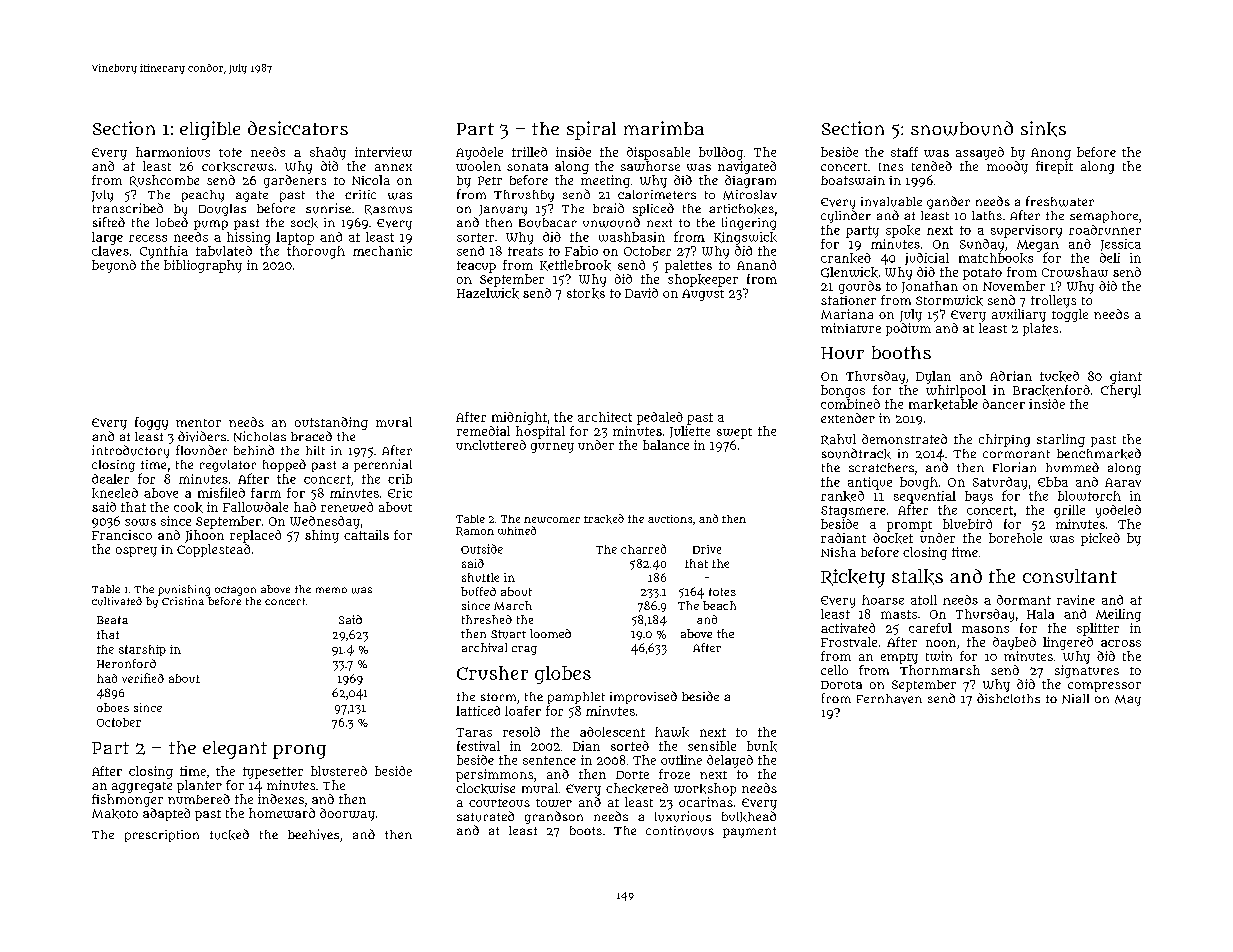 The width and height of the image is (1233, 952). I want to click on persimmons, so click(494, 775).
